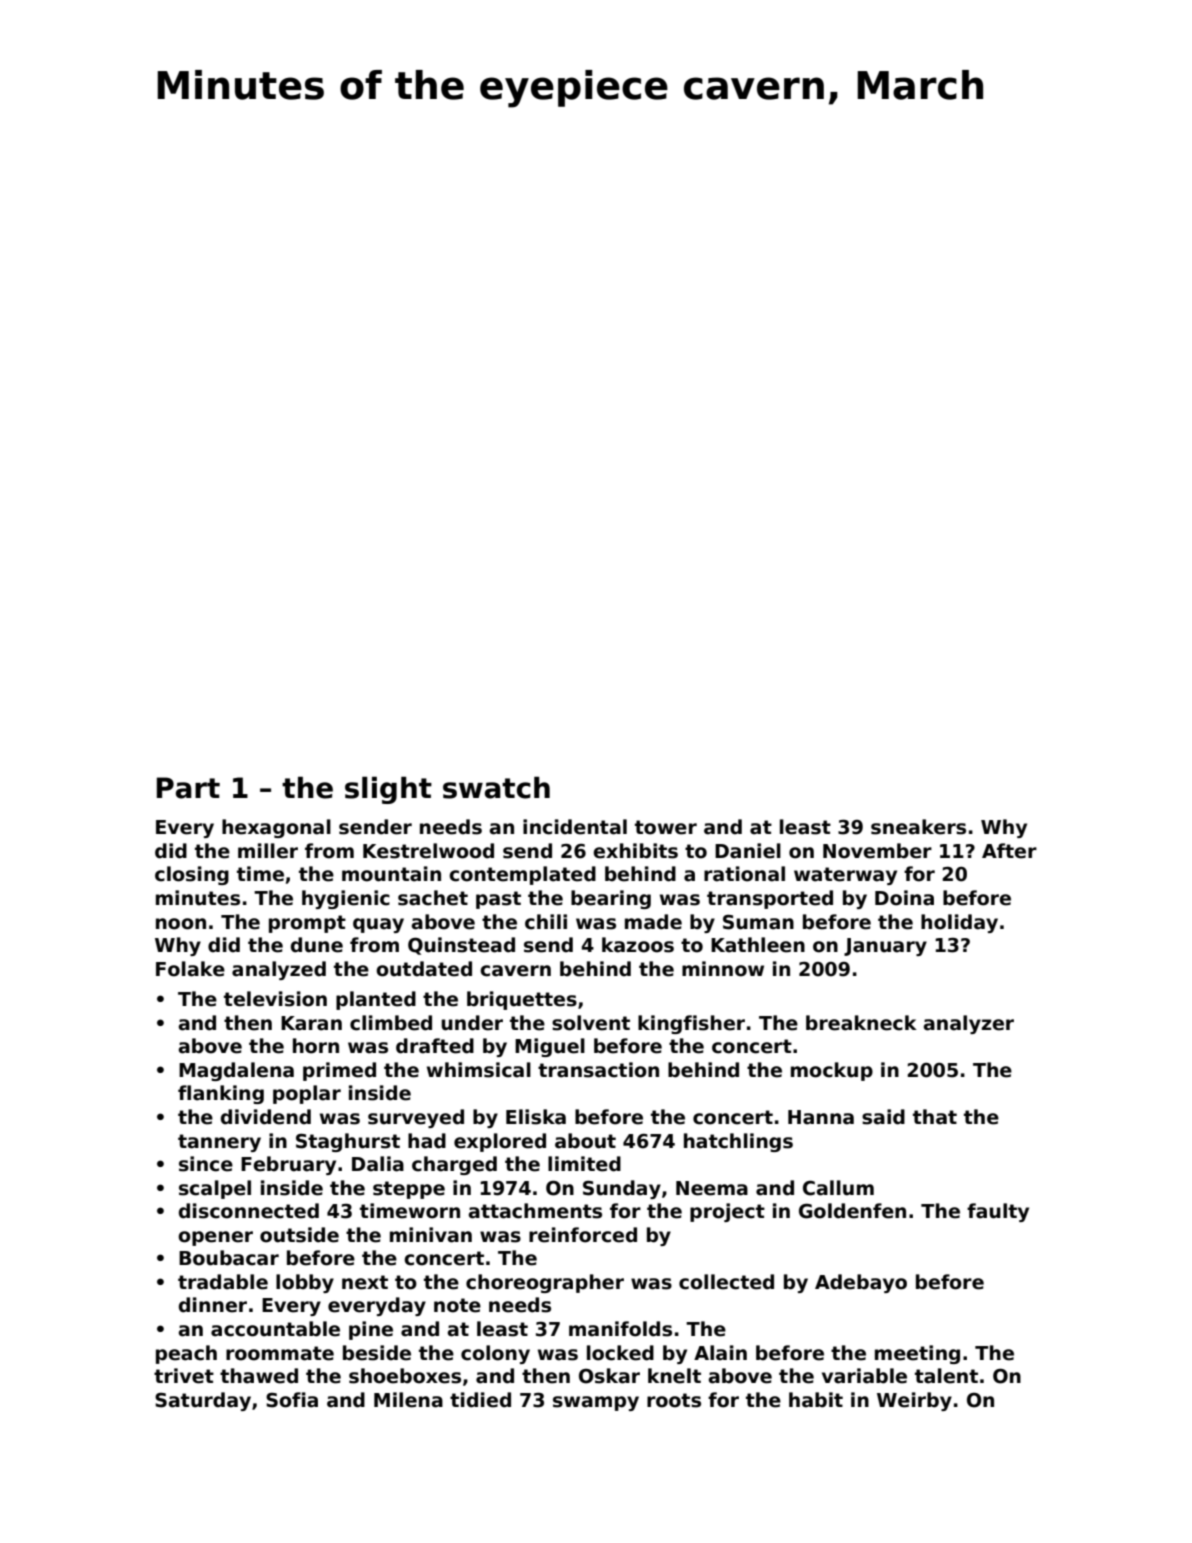 This screenshot has height=1543, width=1192. Describe the element at coordinates (496, 787) in the screenshot. I see `swatch` at that location.
